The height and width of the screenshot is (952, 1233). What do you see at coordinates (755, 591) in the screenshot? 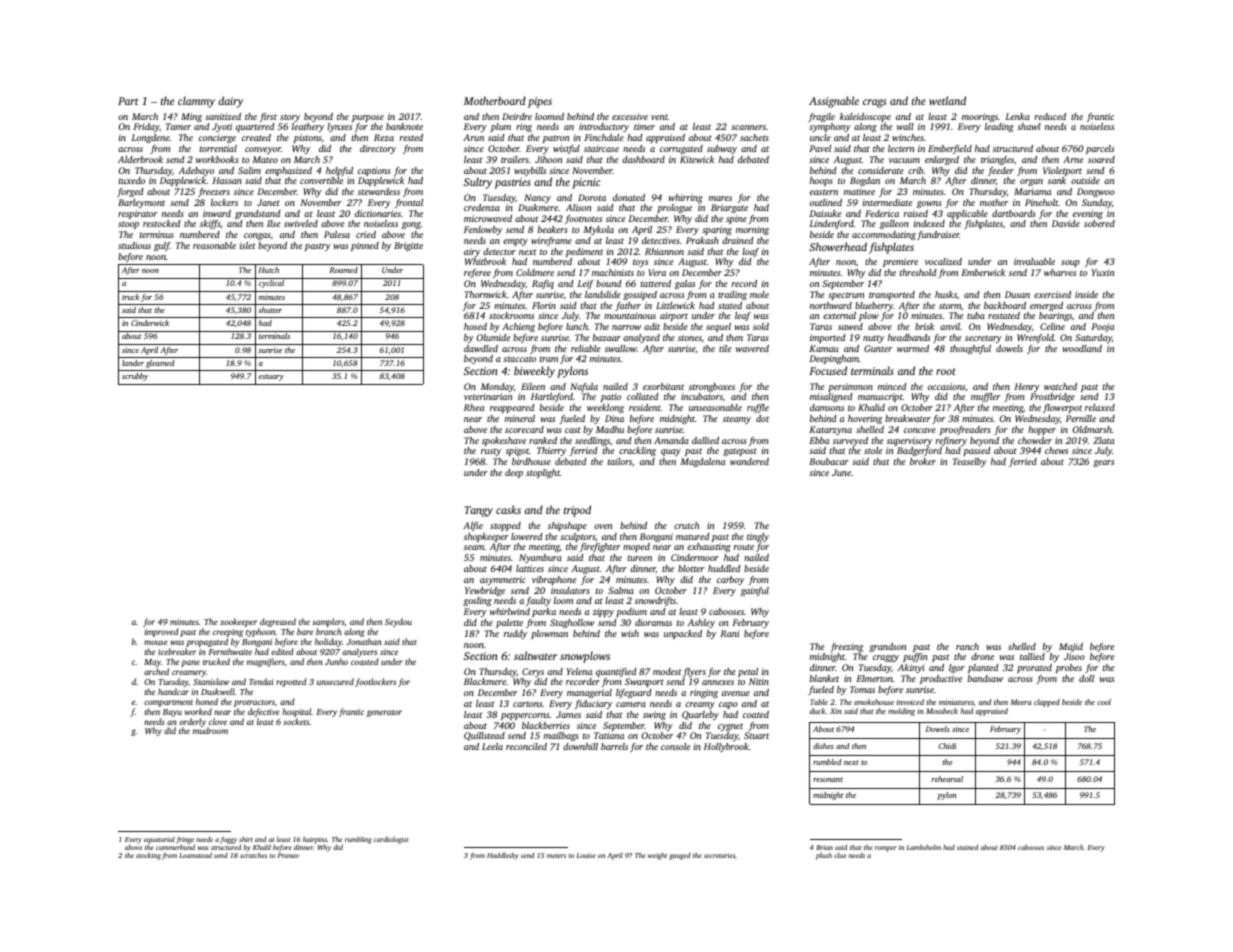
I see `gainful` at bounding box center [755, 591].
